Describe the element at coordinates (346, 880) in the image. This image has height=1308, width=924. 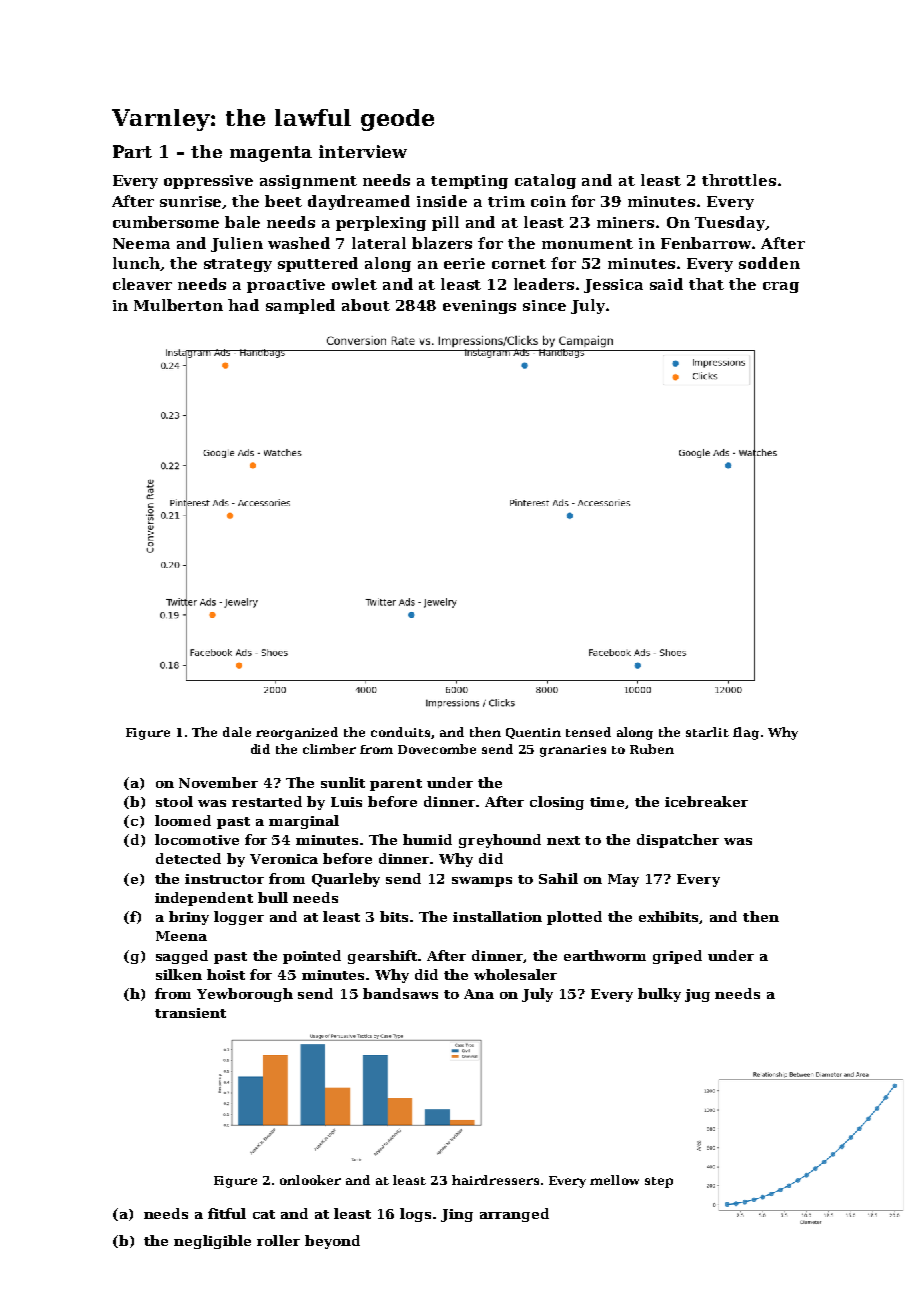
I see `Quarleby` at that location.
